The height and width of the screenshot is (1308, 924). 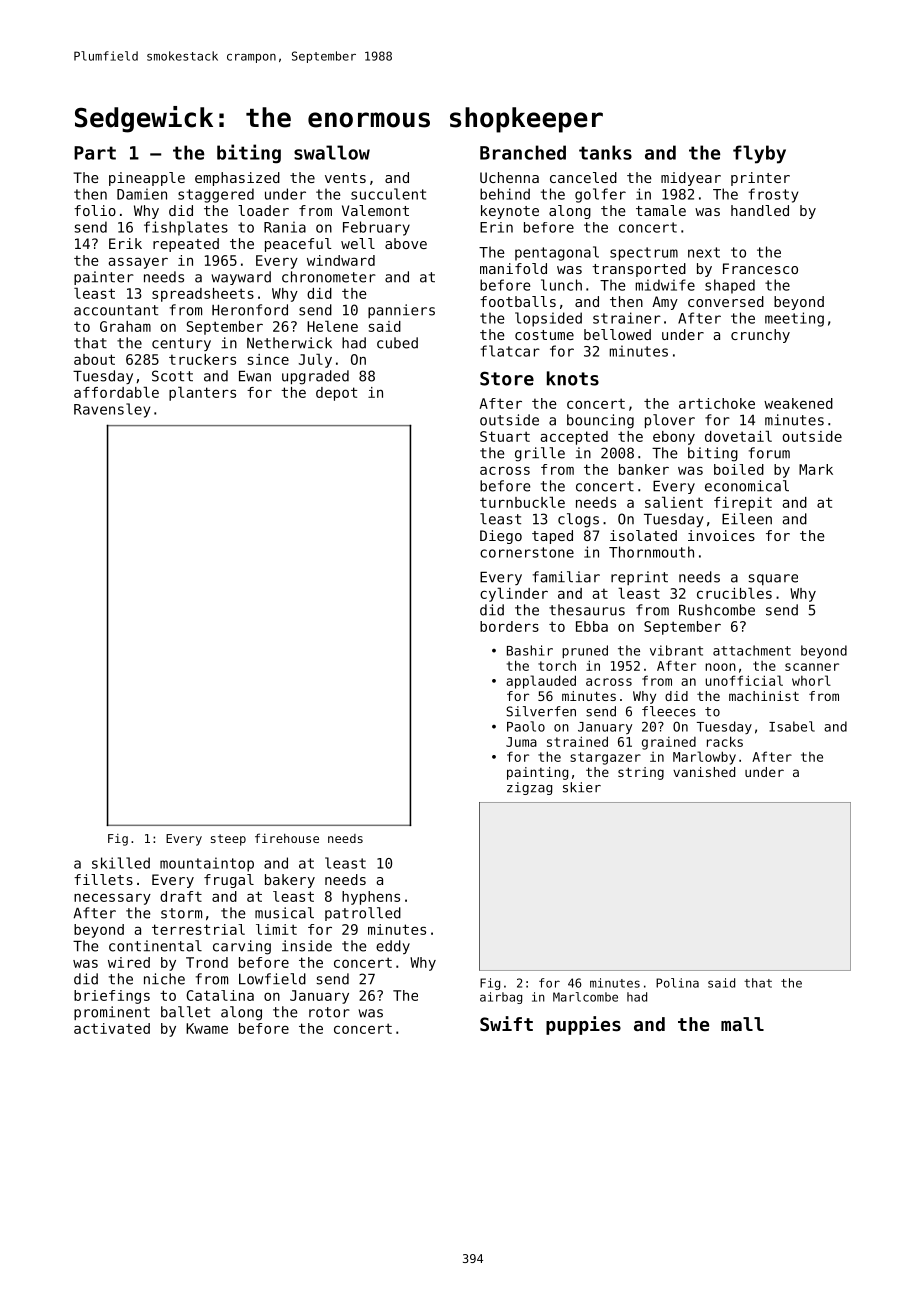 What do you see at coordinates (509, 626) in the screenshot?
I see `borders` at bounding box center [509, 626].
